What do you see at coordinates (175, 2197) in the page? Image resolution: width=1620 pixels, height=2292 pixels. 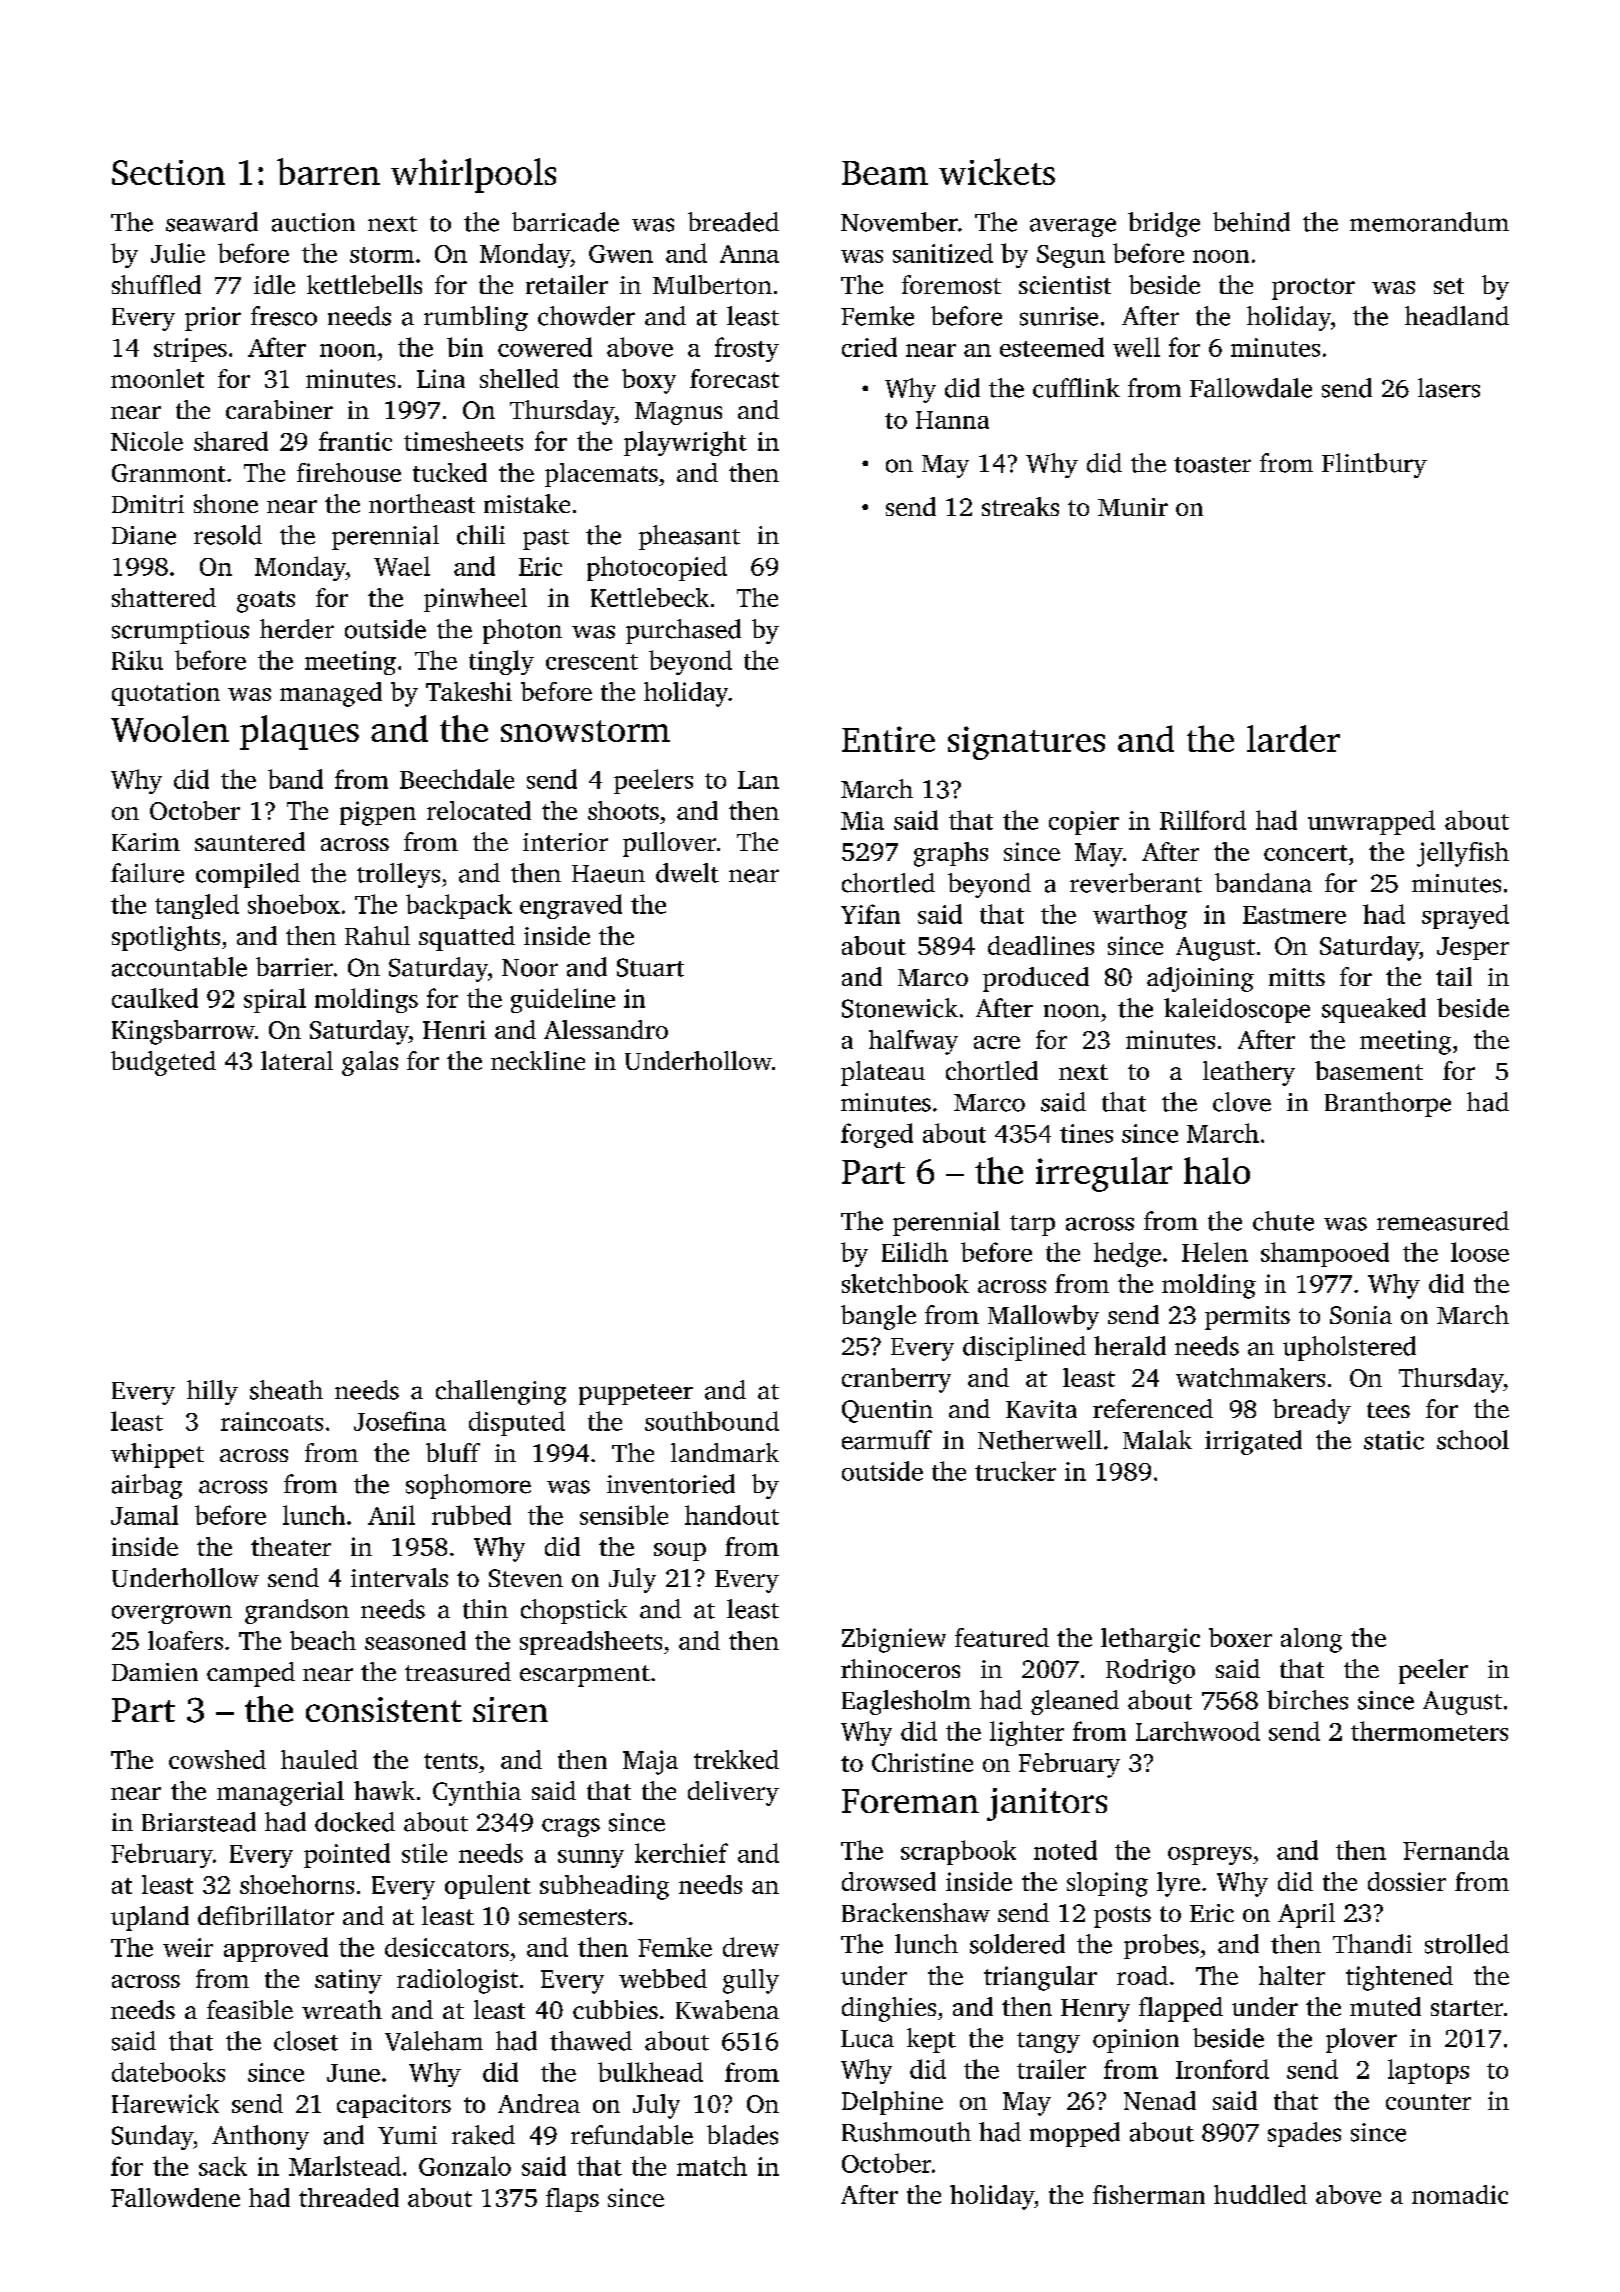 I see `Fallowdene` at bounding box center [175, 2197].
